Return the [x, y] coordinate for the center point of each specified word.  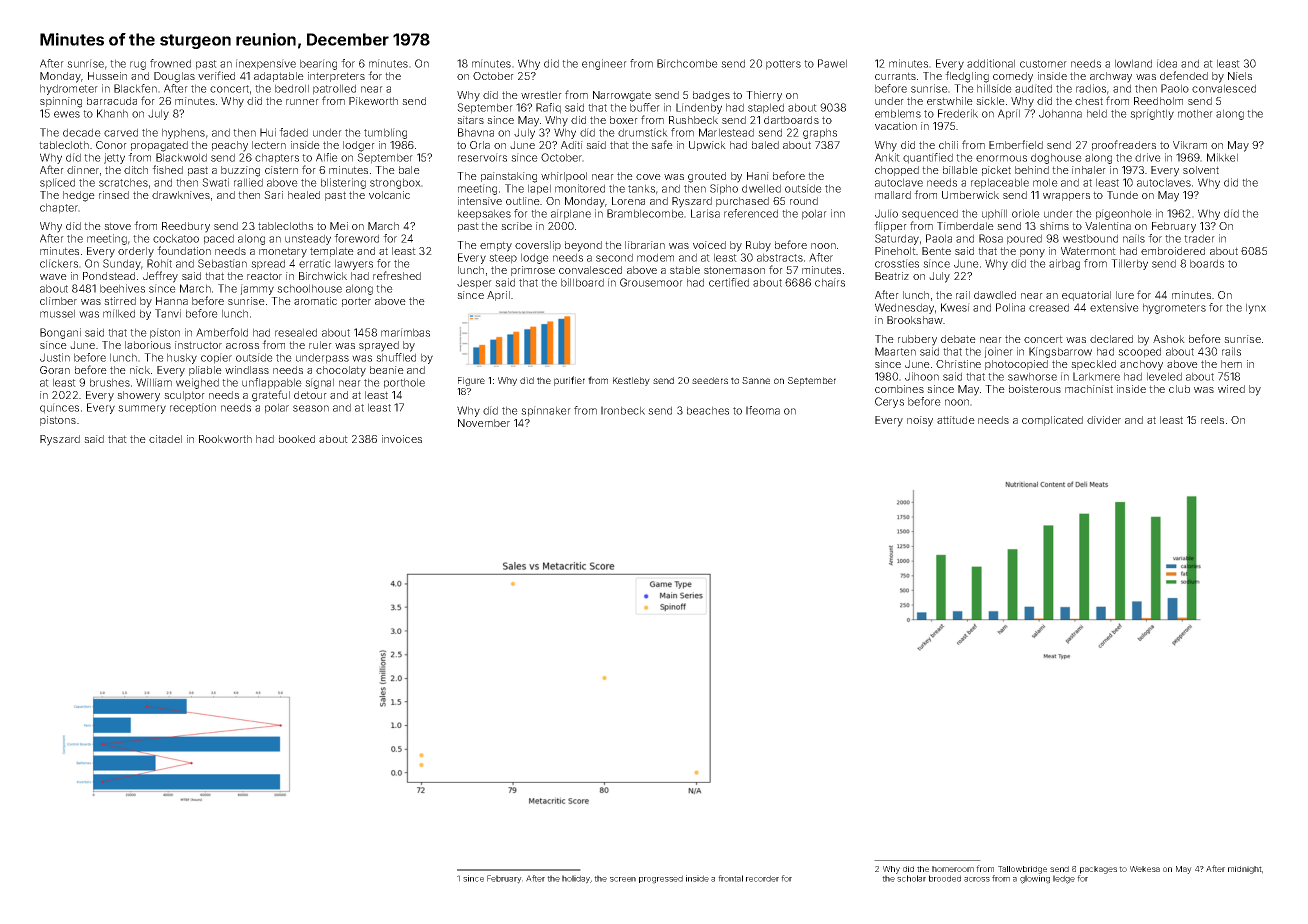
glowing [1035, 879]
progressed [661, 879]
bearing [318, 64]
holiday [576, 879]
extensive [1114, 307]
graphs [820, 133]
